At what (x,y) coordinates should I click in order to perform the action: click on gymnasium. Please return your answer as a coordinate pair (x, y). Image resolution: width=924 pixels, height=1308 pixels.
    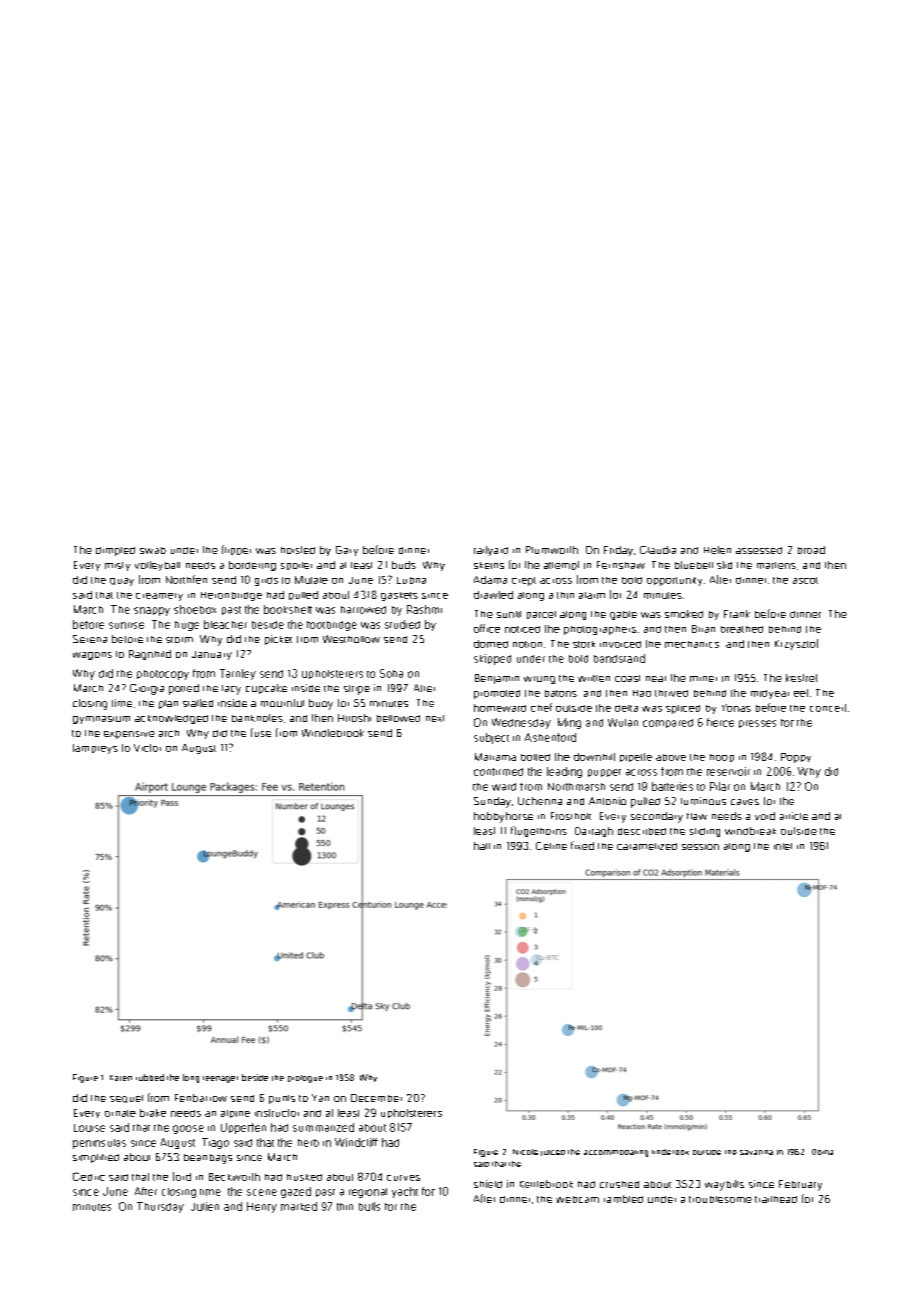
    Looking at the image, I should click on (101, 720).
